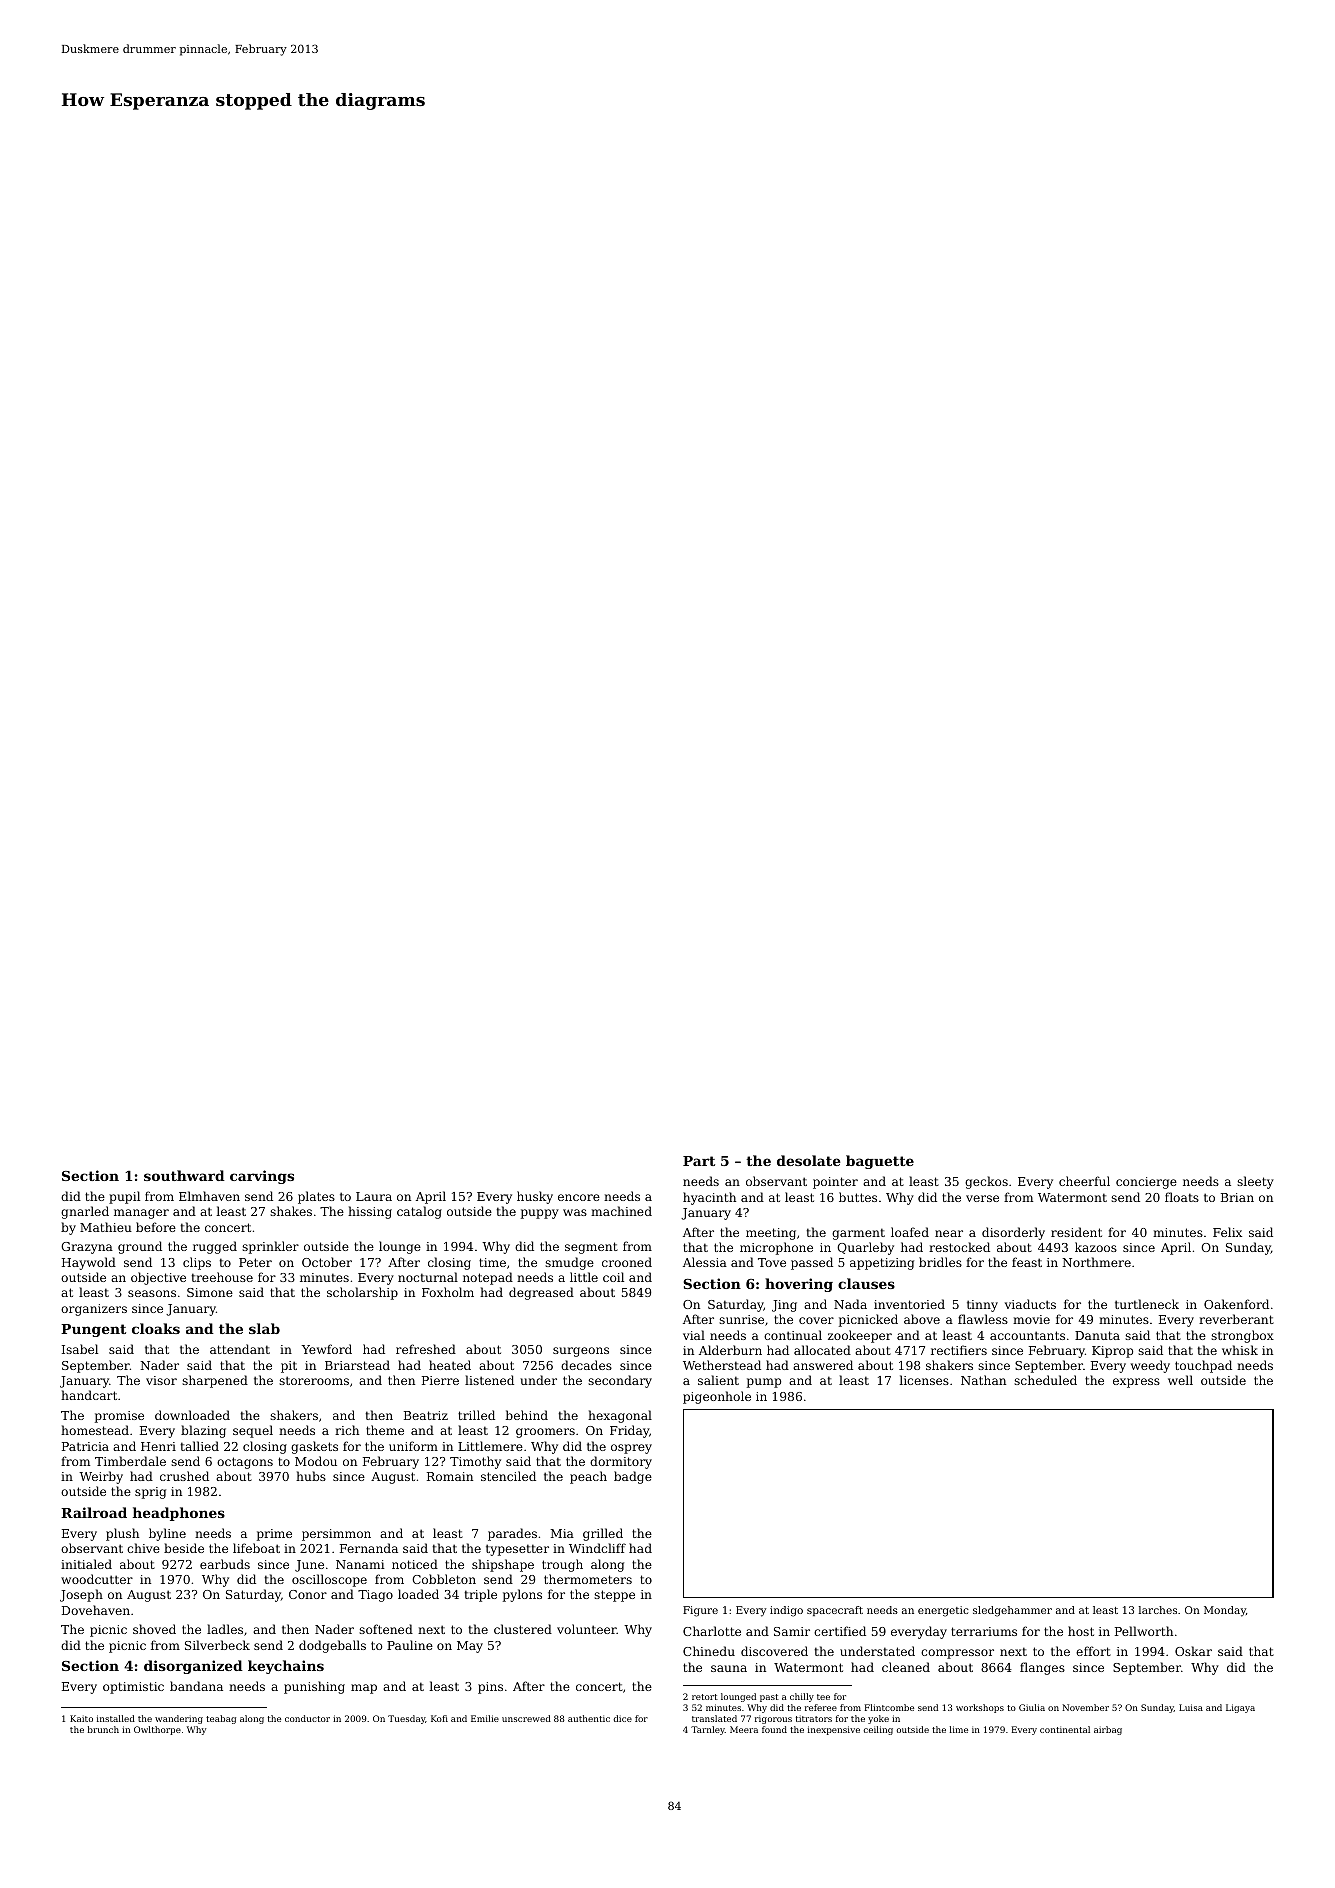 The height and width of the screenshot is (1888, 1335). Describe the element at coordinates (699, 1161) in the screenshot. I see `Part` at that location.
